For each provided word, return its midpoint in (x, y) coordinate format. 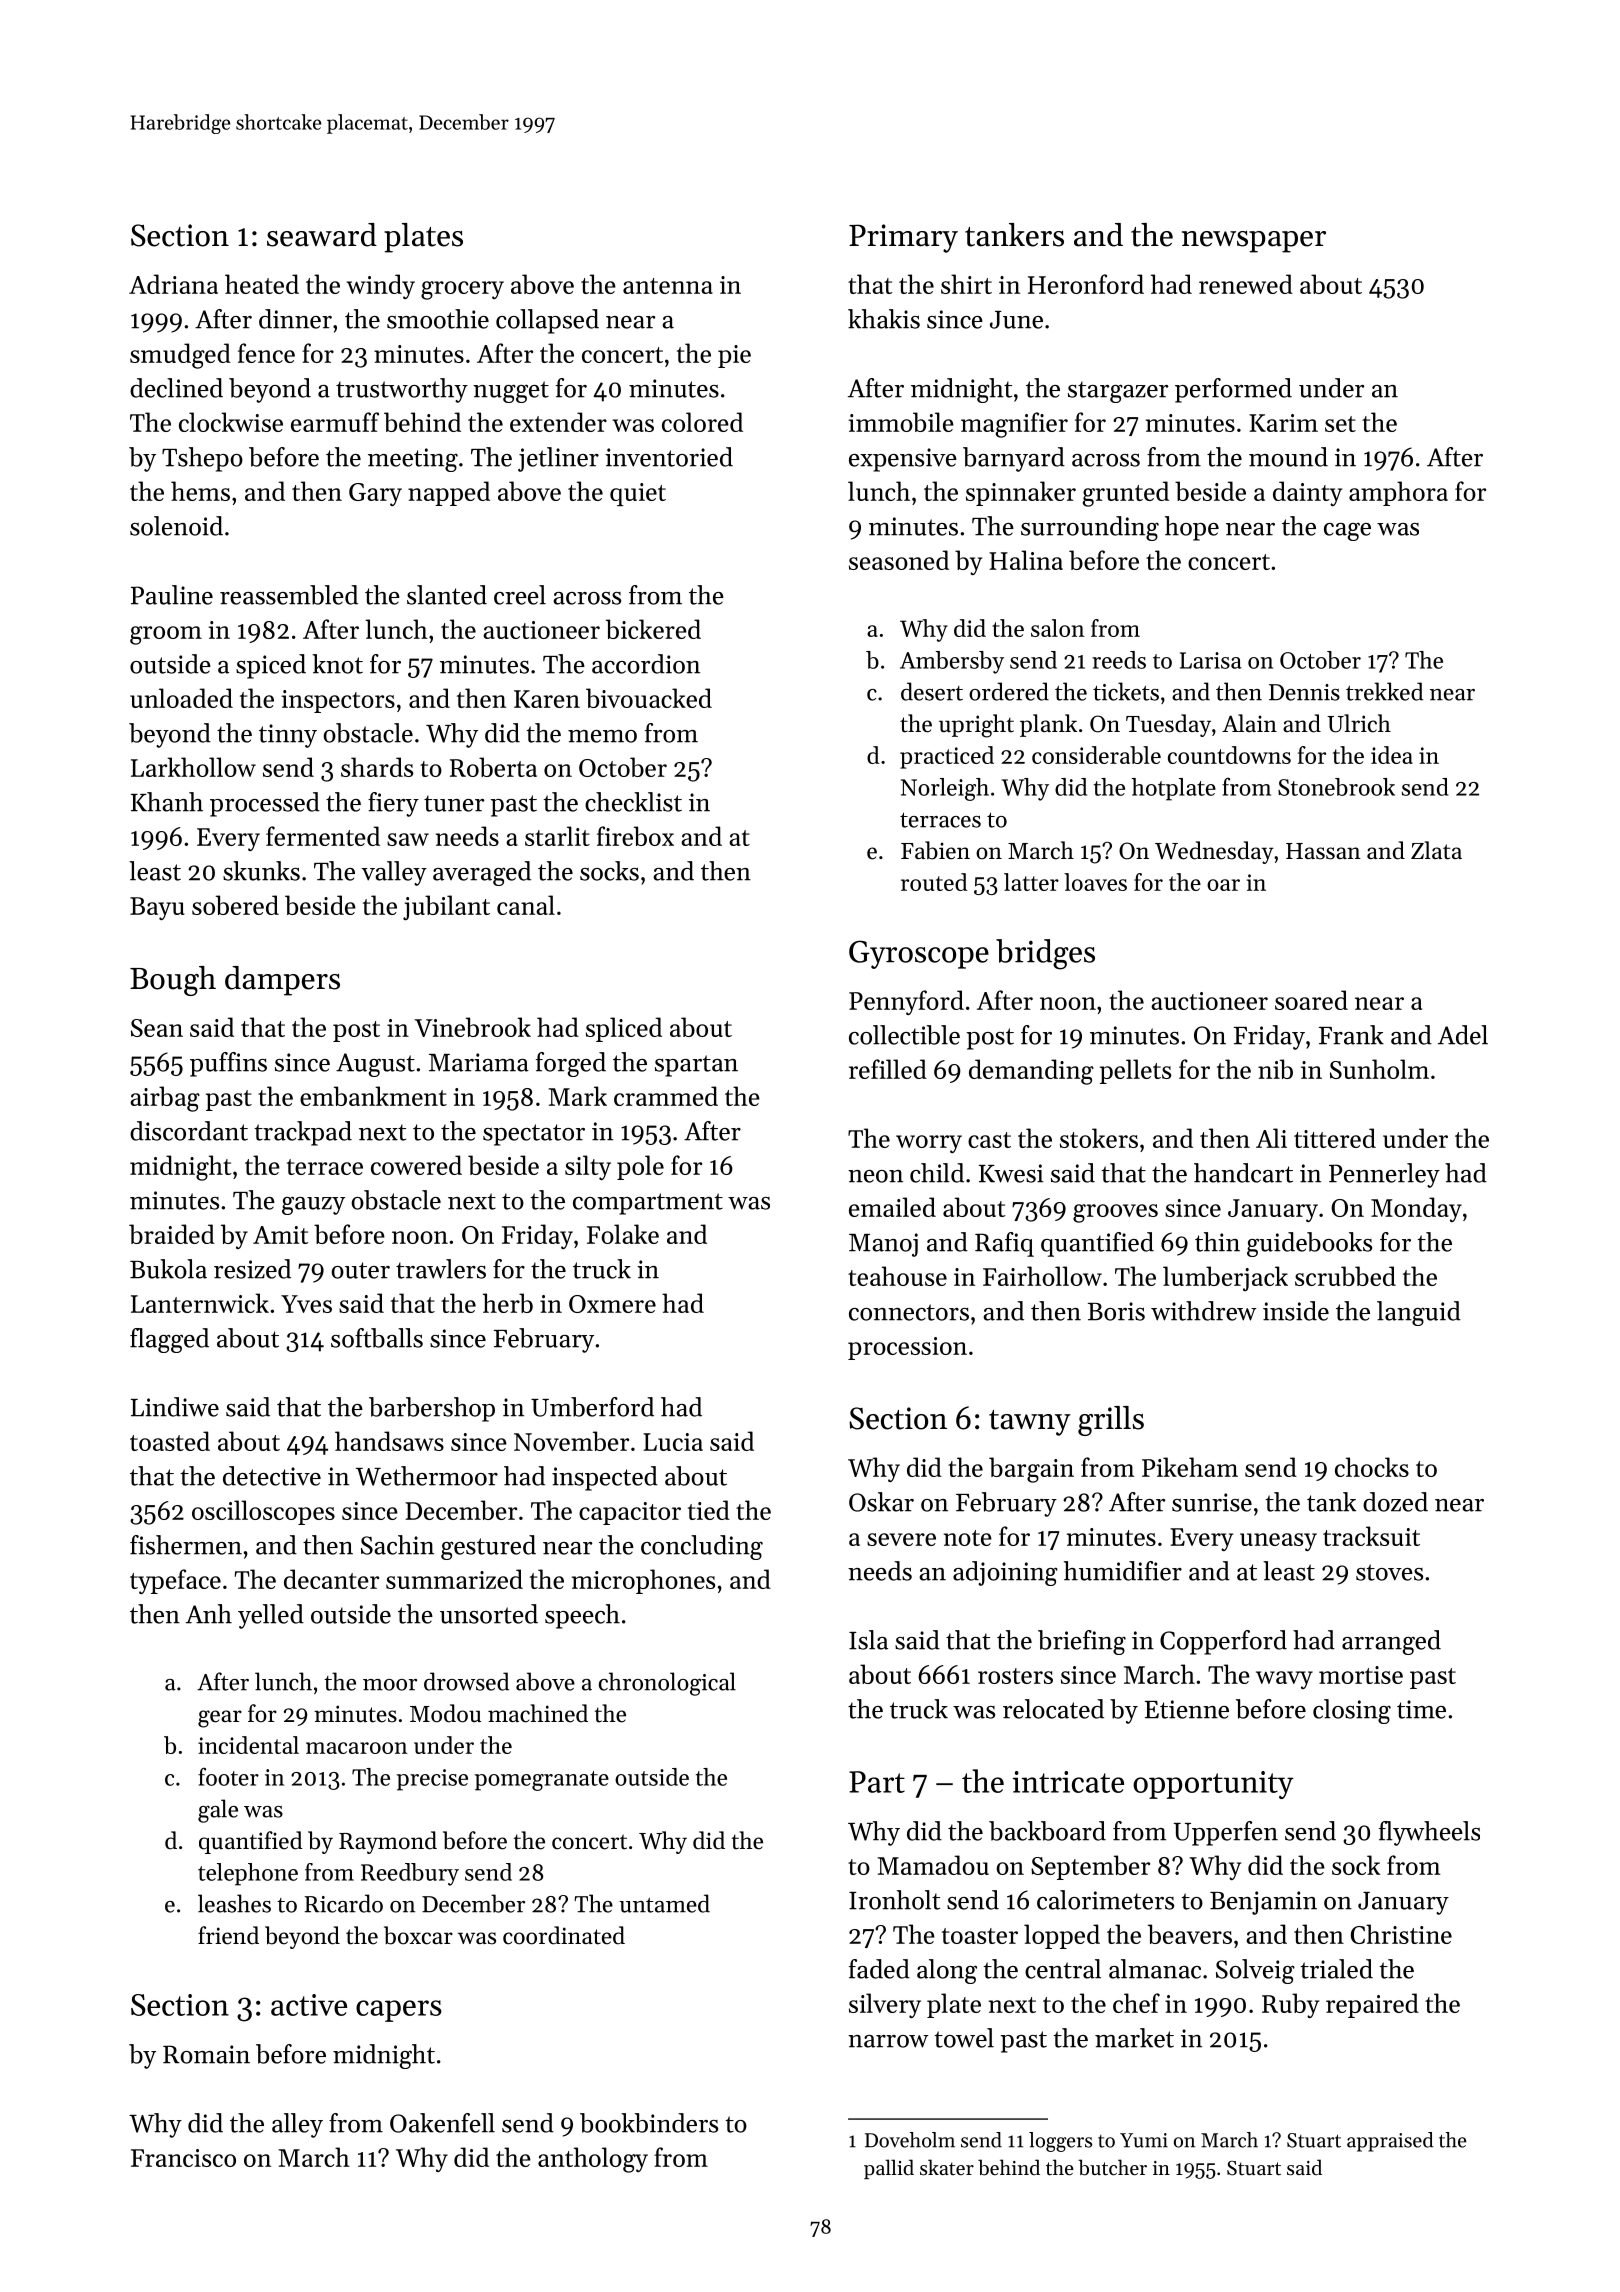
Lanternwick (200, 1303)
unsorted (489, 1614)
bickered (653, 629)
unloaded (181, 698)
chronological (667, 1684)
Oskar (881, 1502)
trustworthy (402, 390)
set (1340, 424)
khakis (884, 319)
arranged (1391, 1642)
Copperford (1223, 1642)
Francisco (183, 2158)
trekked (1384, 691)
